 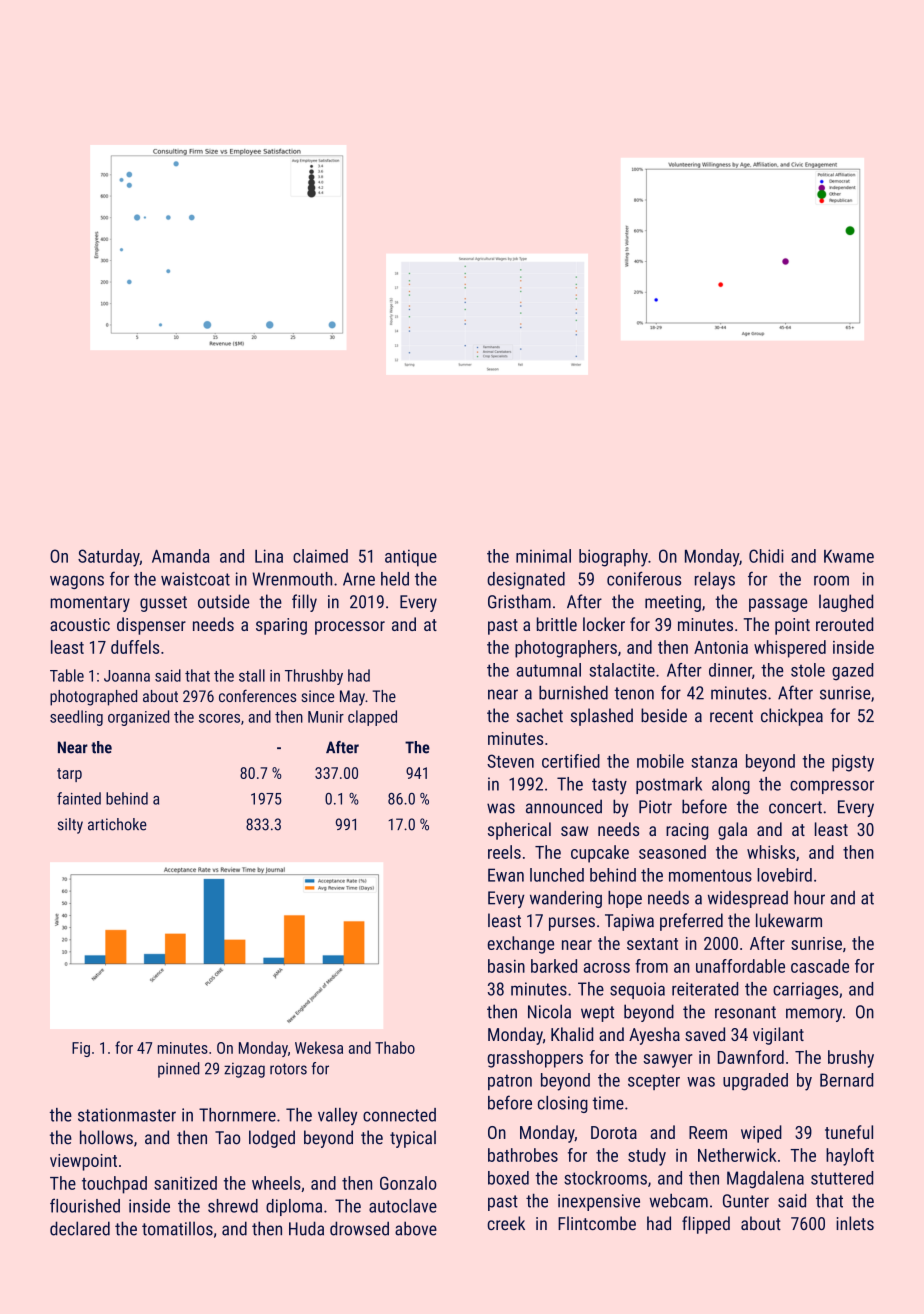 What do you see at coordinates (846, 1080) in the screenshot?
I see `Bernard` at bounding box center [846, 1080].
